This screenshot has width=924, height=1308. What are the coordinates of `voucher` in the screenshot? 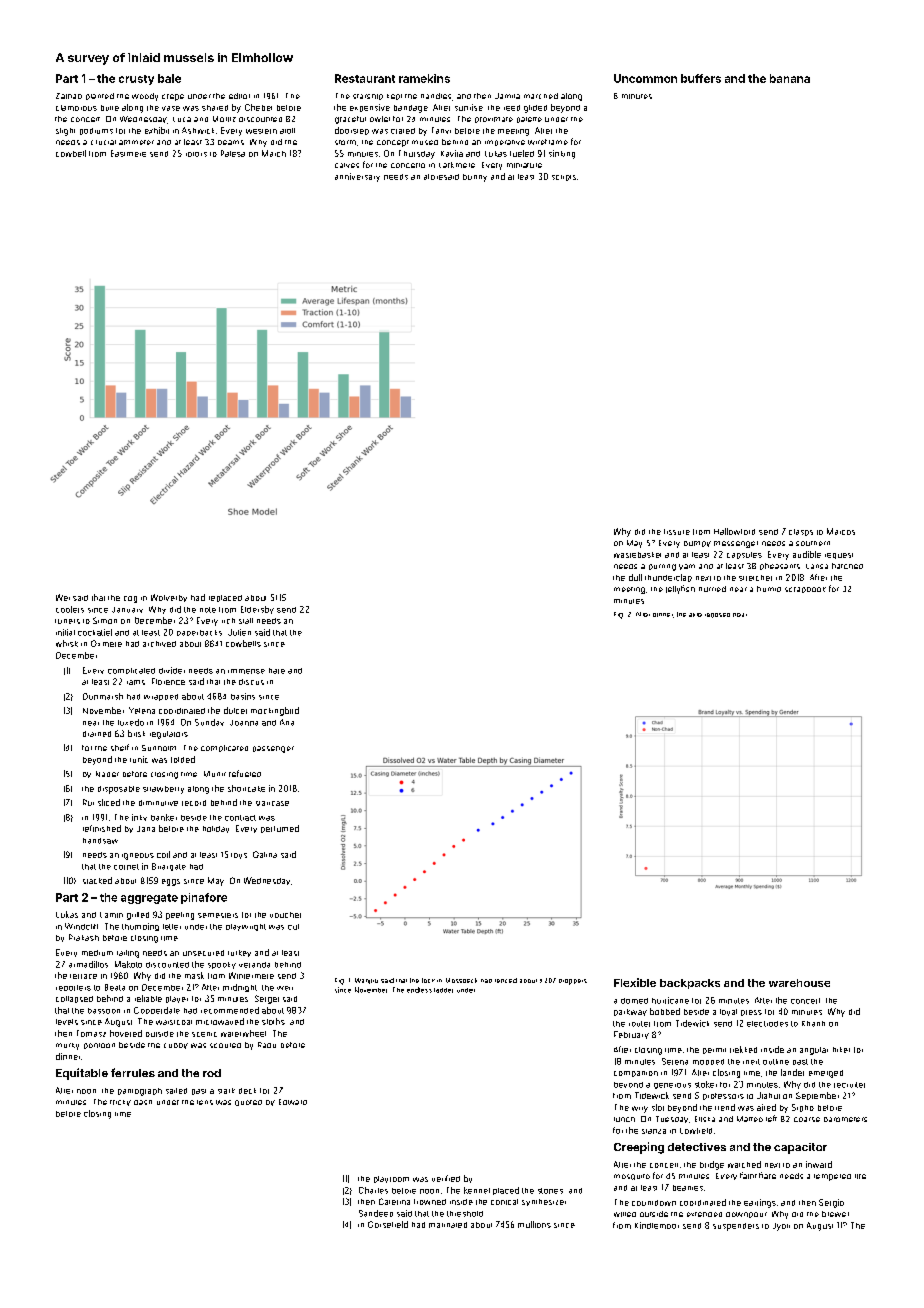 It's located at (285, 915).
